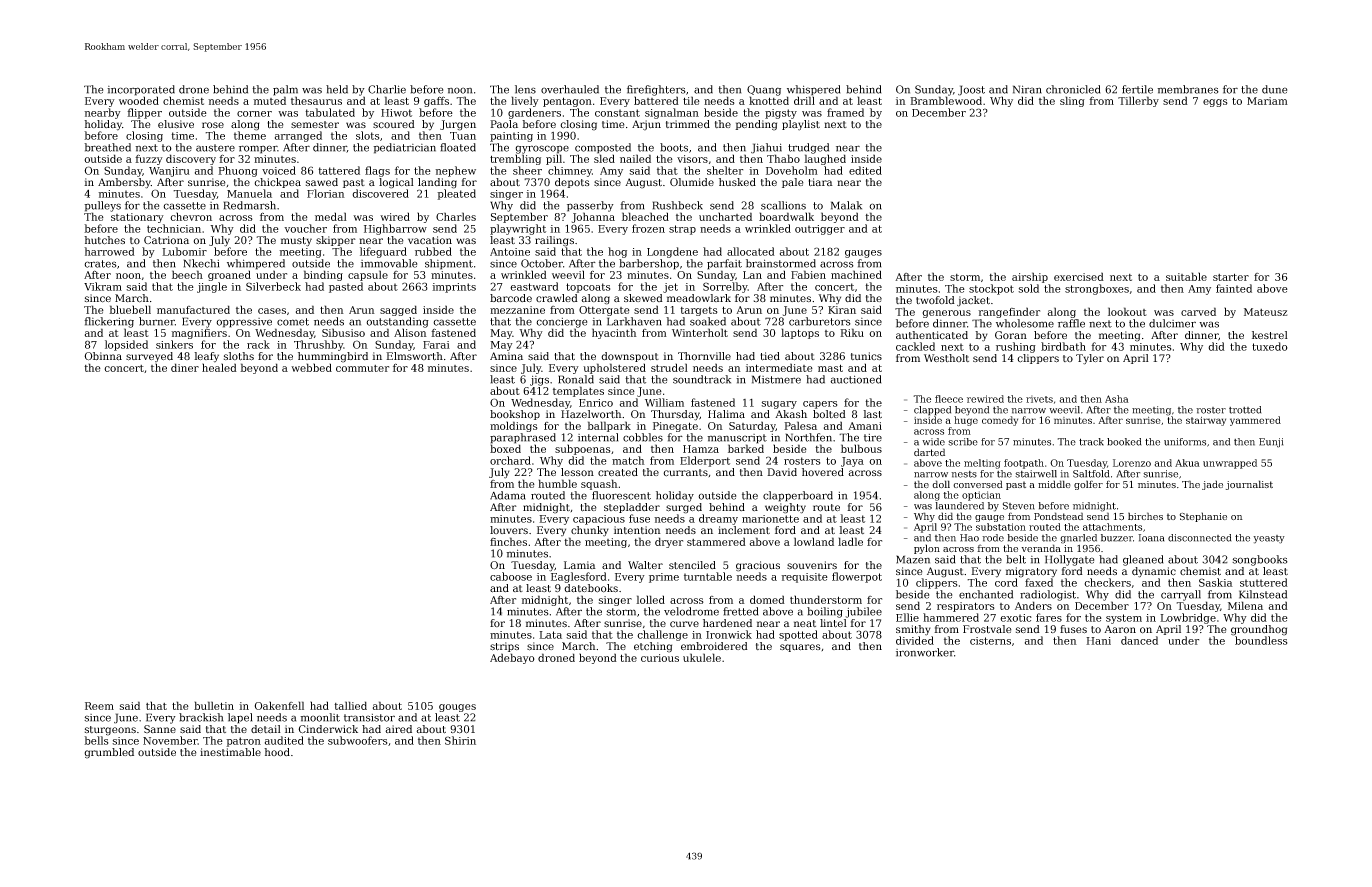 The height and width of the page is (887, 1372). What do you see at coordinates (678, 205) in the page?
I see `Rushbeck` at bounding box center [678, 205].
